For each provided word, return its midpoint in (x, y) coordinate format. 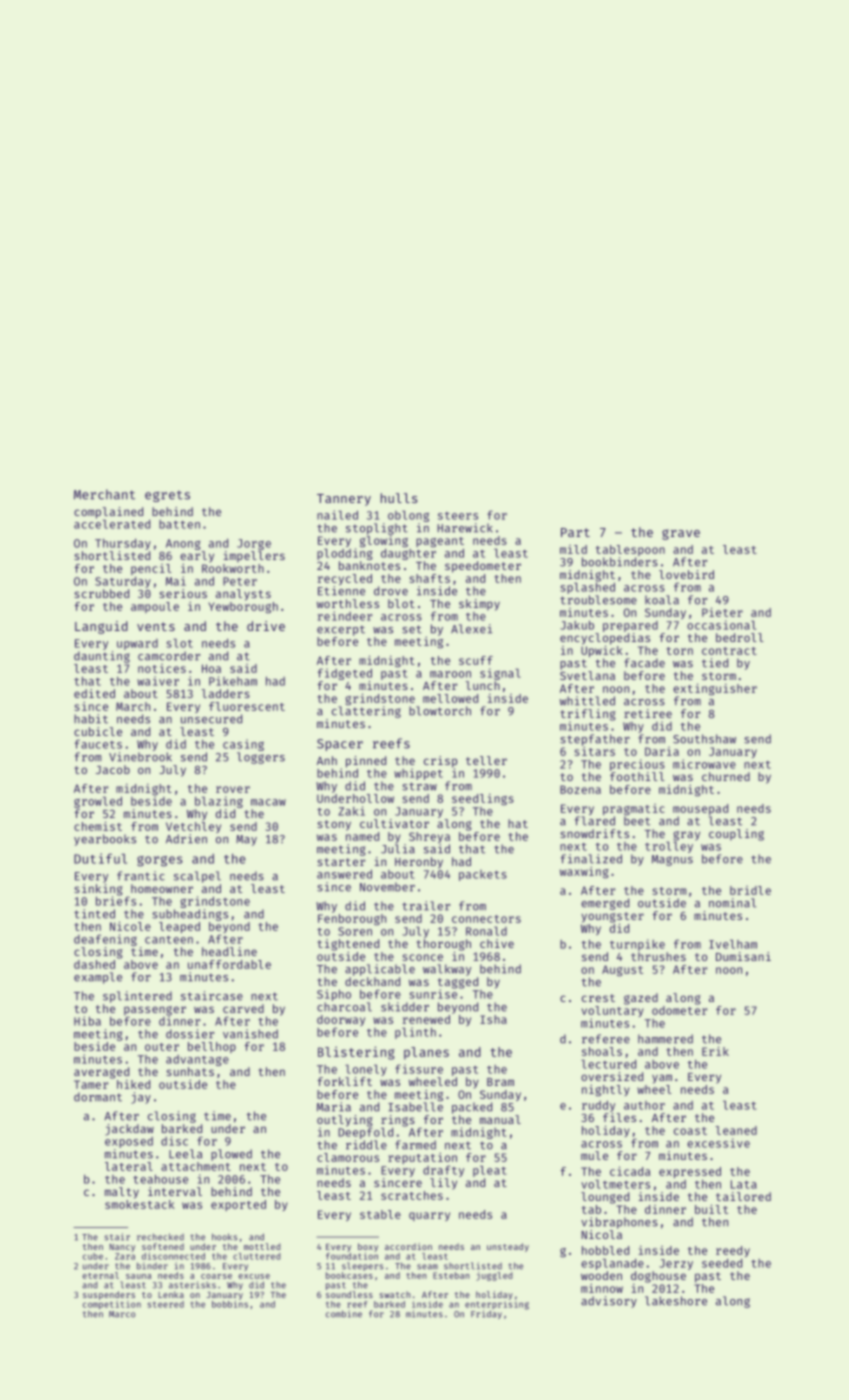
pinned (366, 762)
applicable (380, 970)
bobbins (230, 1304)
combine (344, 1314)
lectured (608, 1064)
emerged (605, 904)
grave (681, 534)
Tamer (91, 1084)
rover (233, 789)
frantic (141, 876)
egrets (167, 496)
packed (472, 1108)
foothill (637, 776)
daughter (408, 554)
